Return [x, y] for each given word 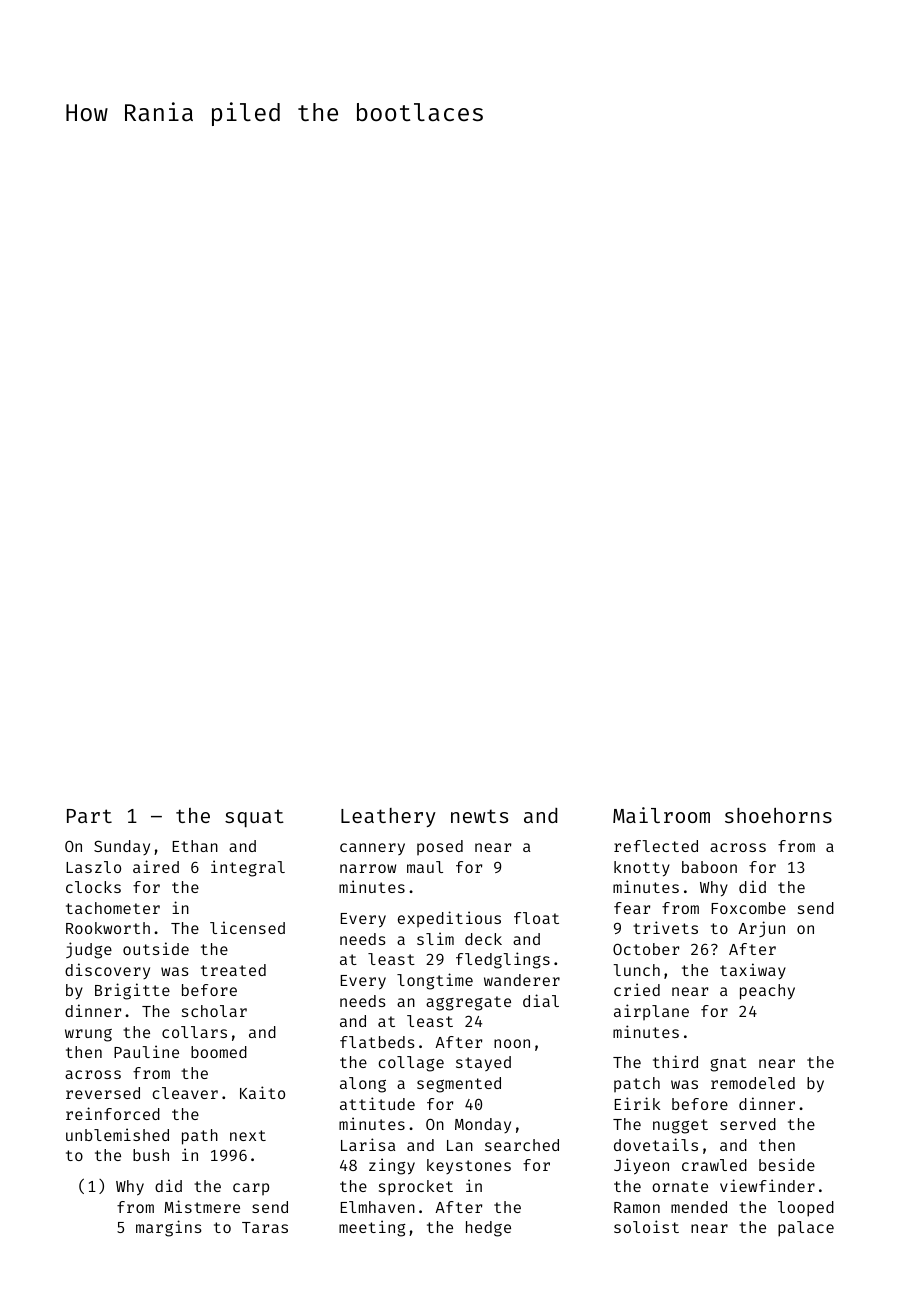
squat [254, 818]
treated [233, 970]
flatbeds [377, 1042]
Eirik [637, 1103]
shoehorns [778, 815]
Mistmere [202, 1206]
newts [479, 816]
